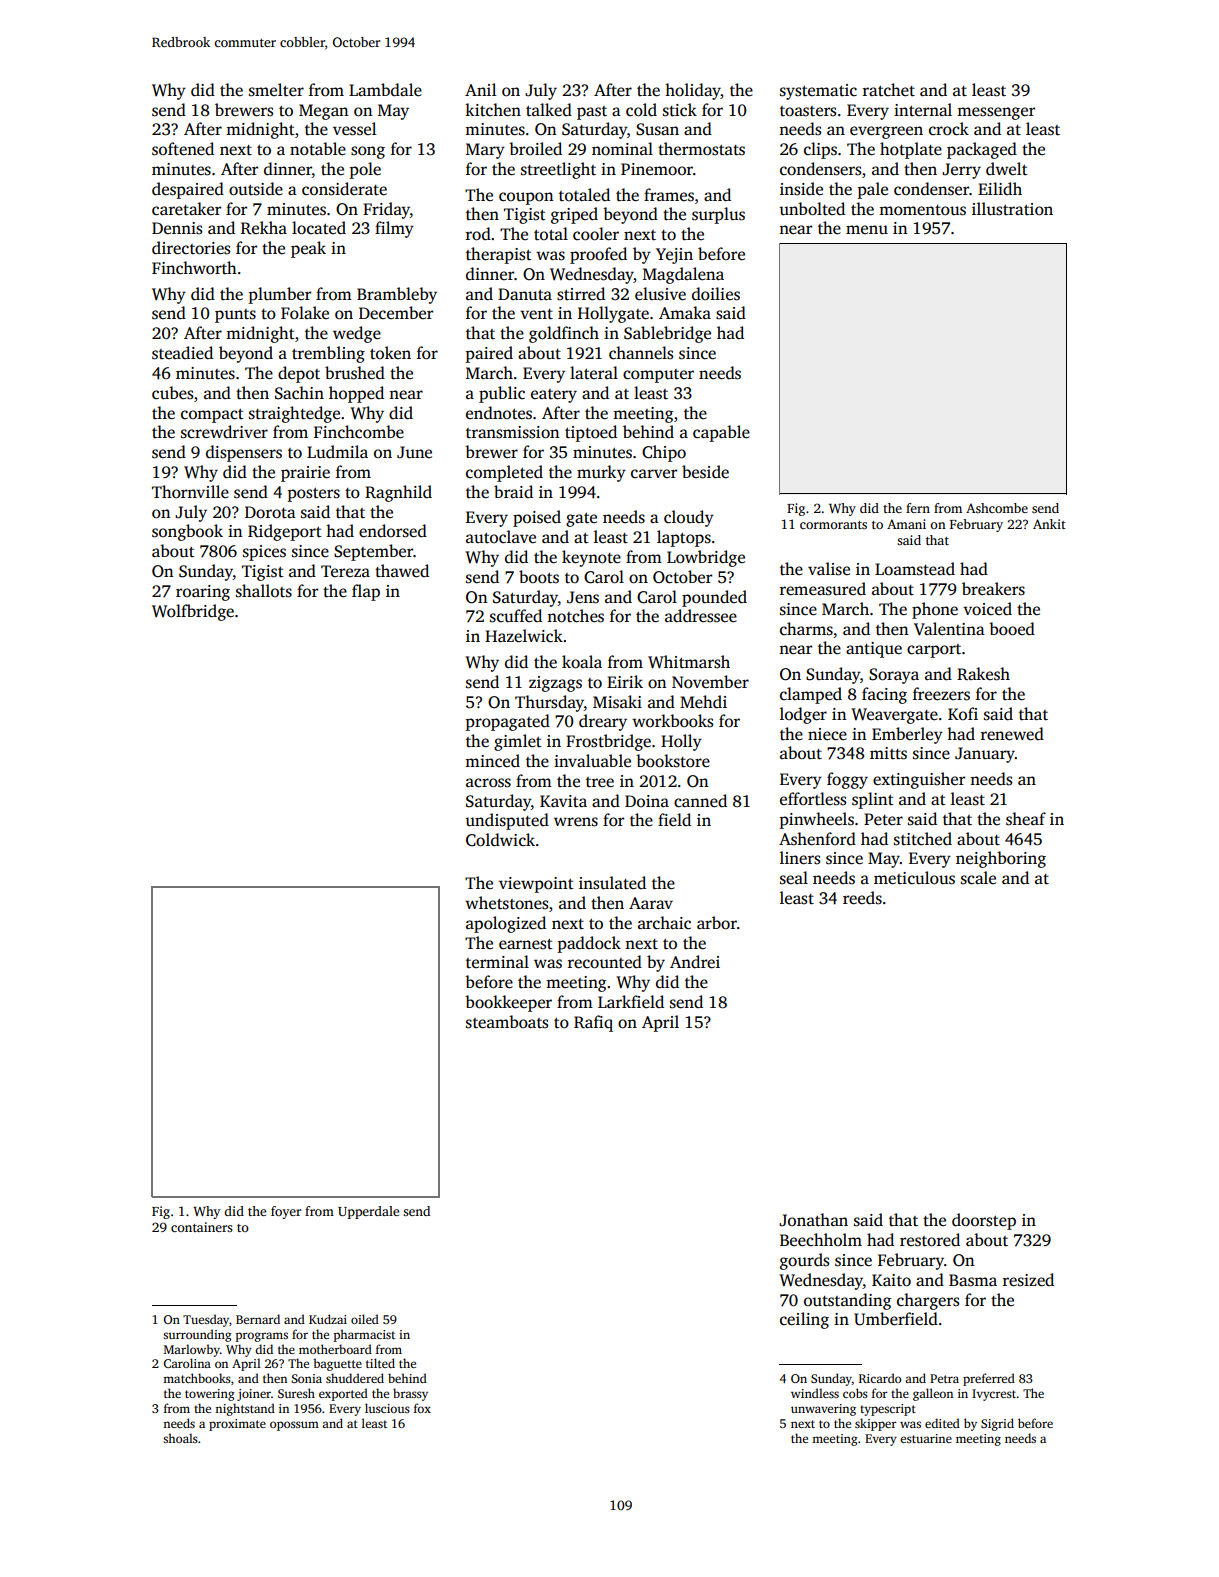  I want to click on Ivycrest, so click(994, 1395).
